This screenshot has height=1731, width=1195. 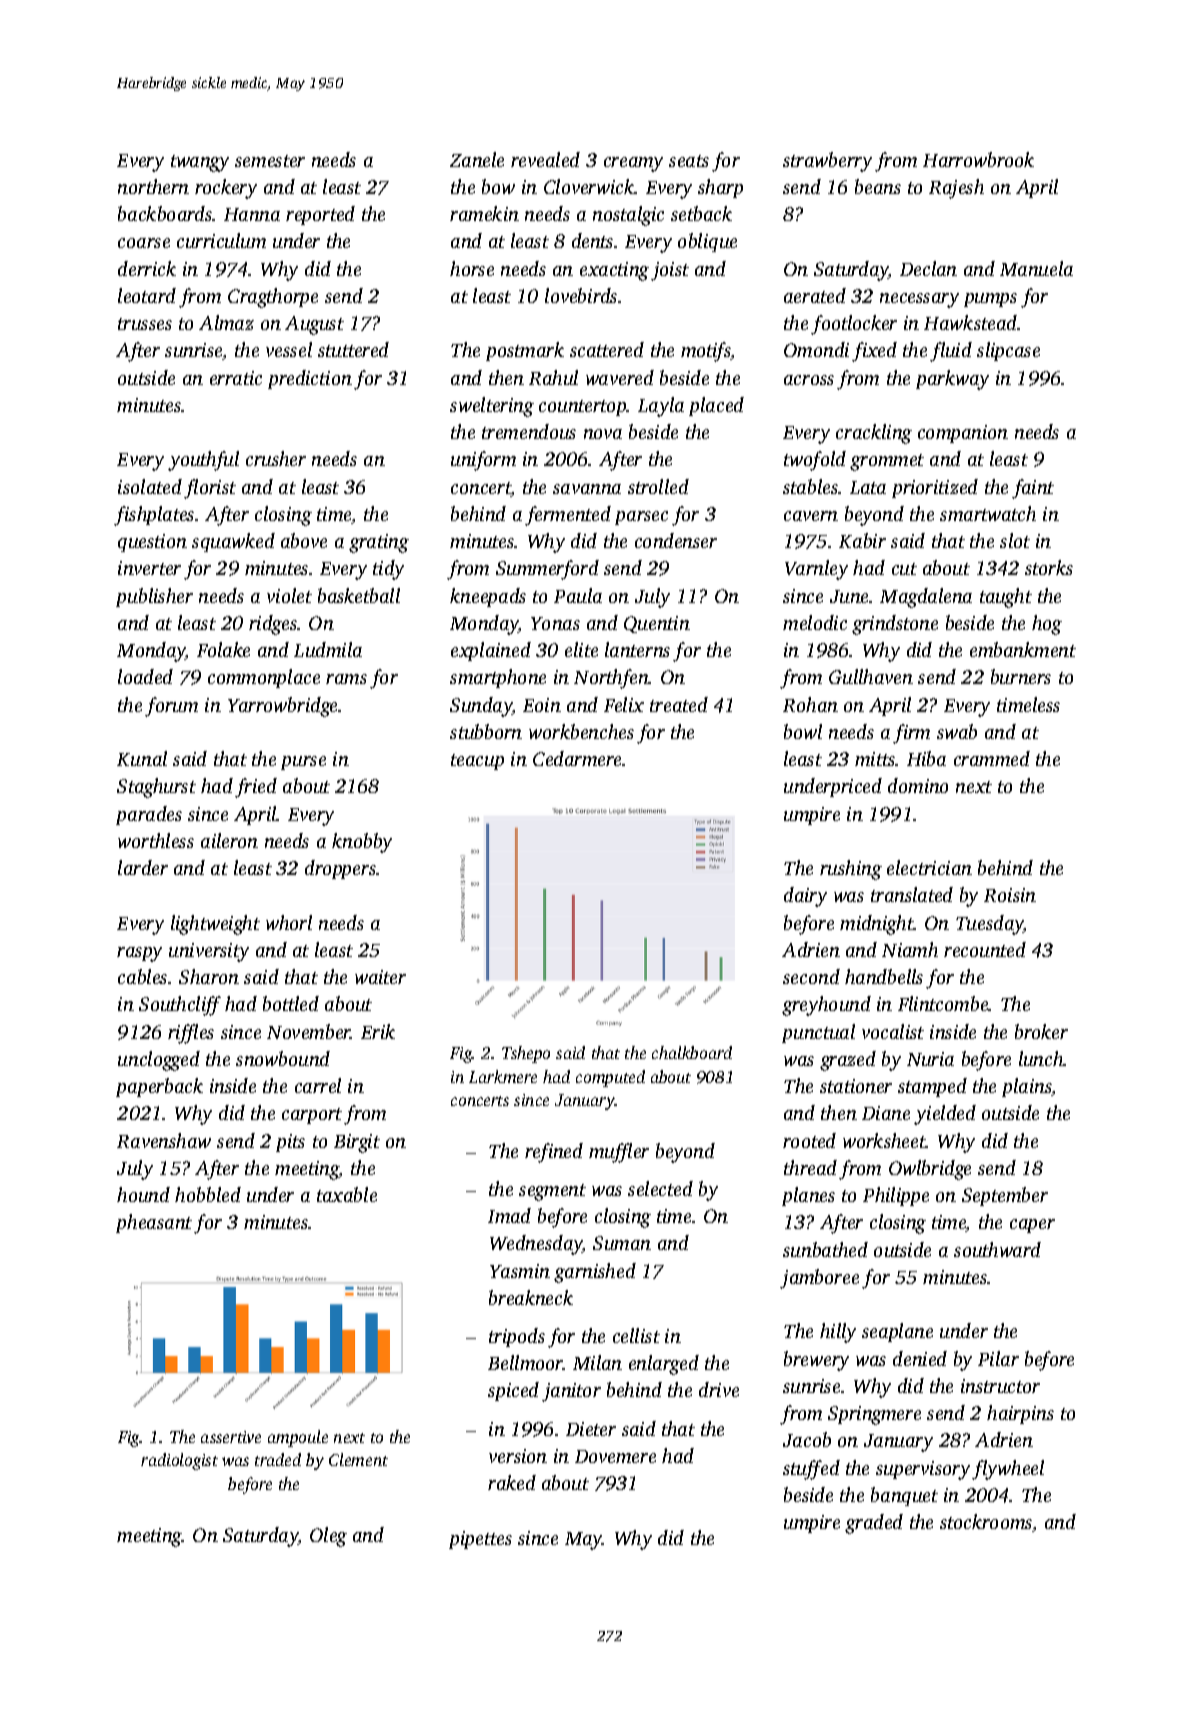 What do you see at coordinates (1010, 895) in the screenshot?
I see `Roisin` at bounding box center [1010, 895].
